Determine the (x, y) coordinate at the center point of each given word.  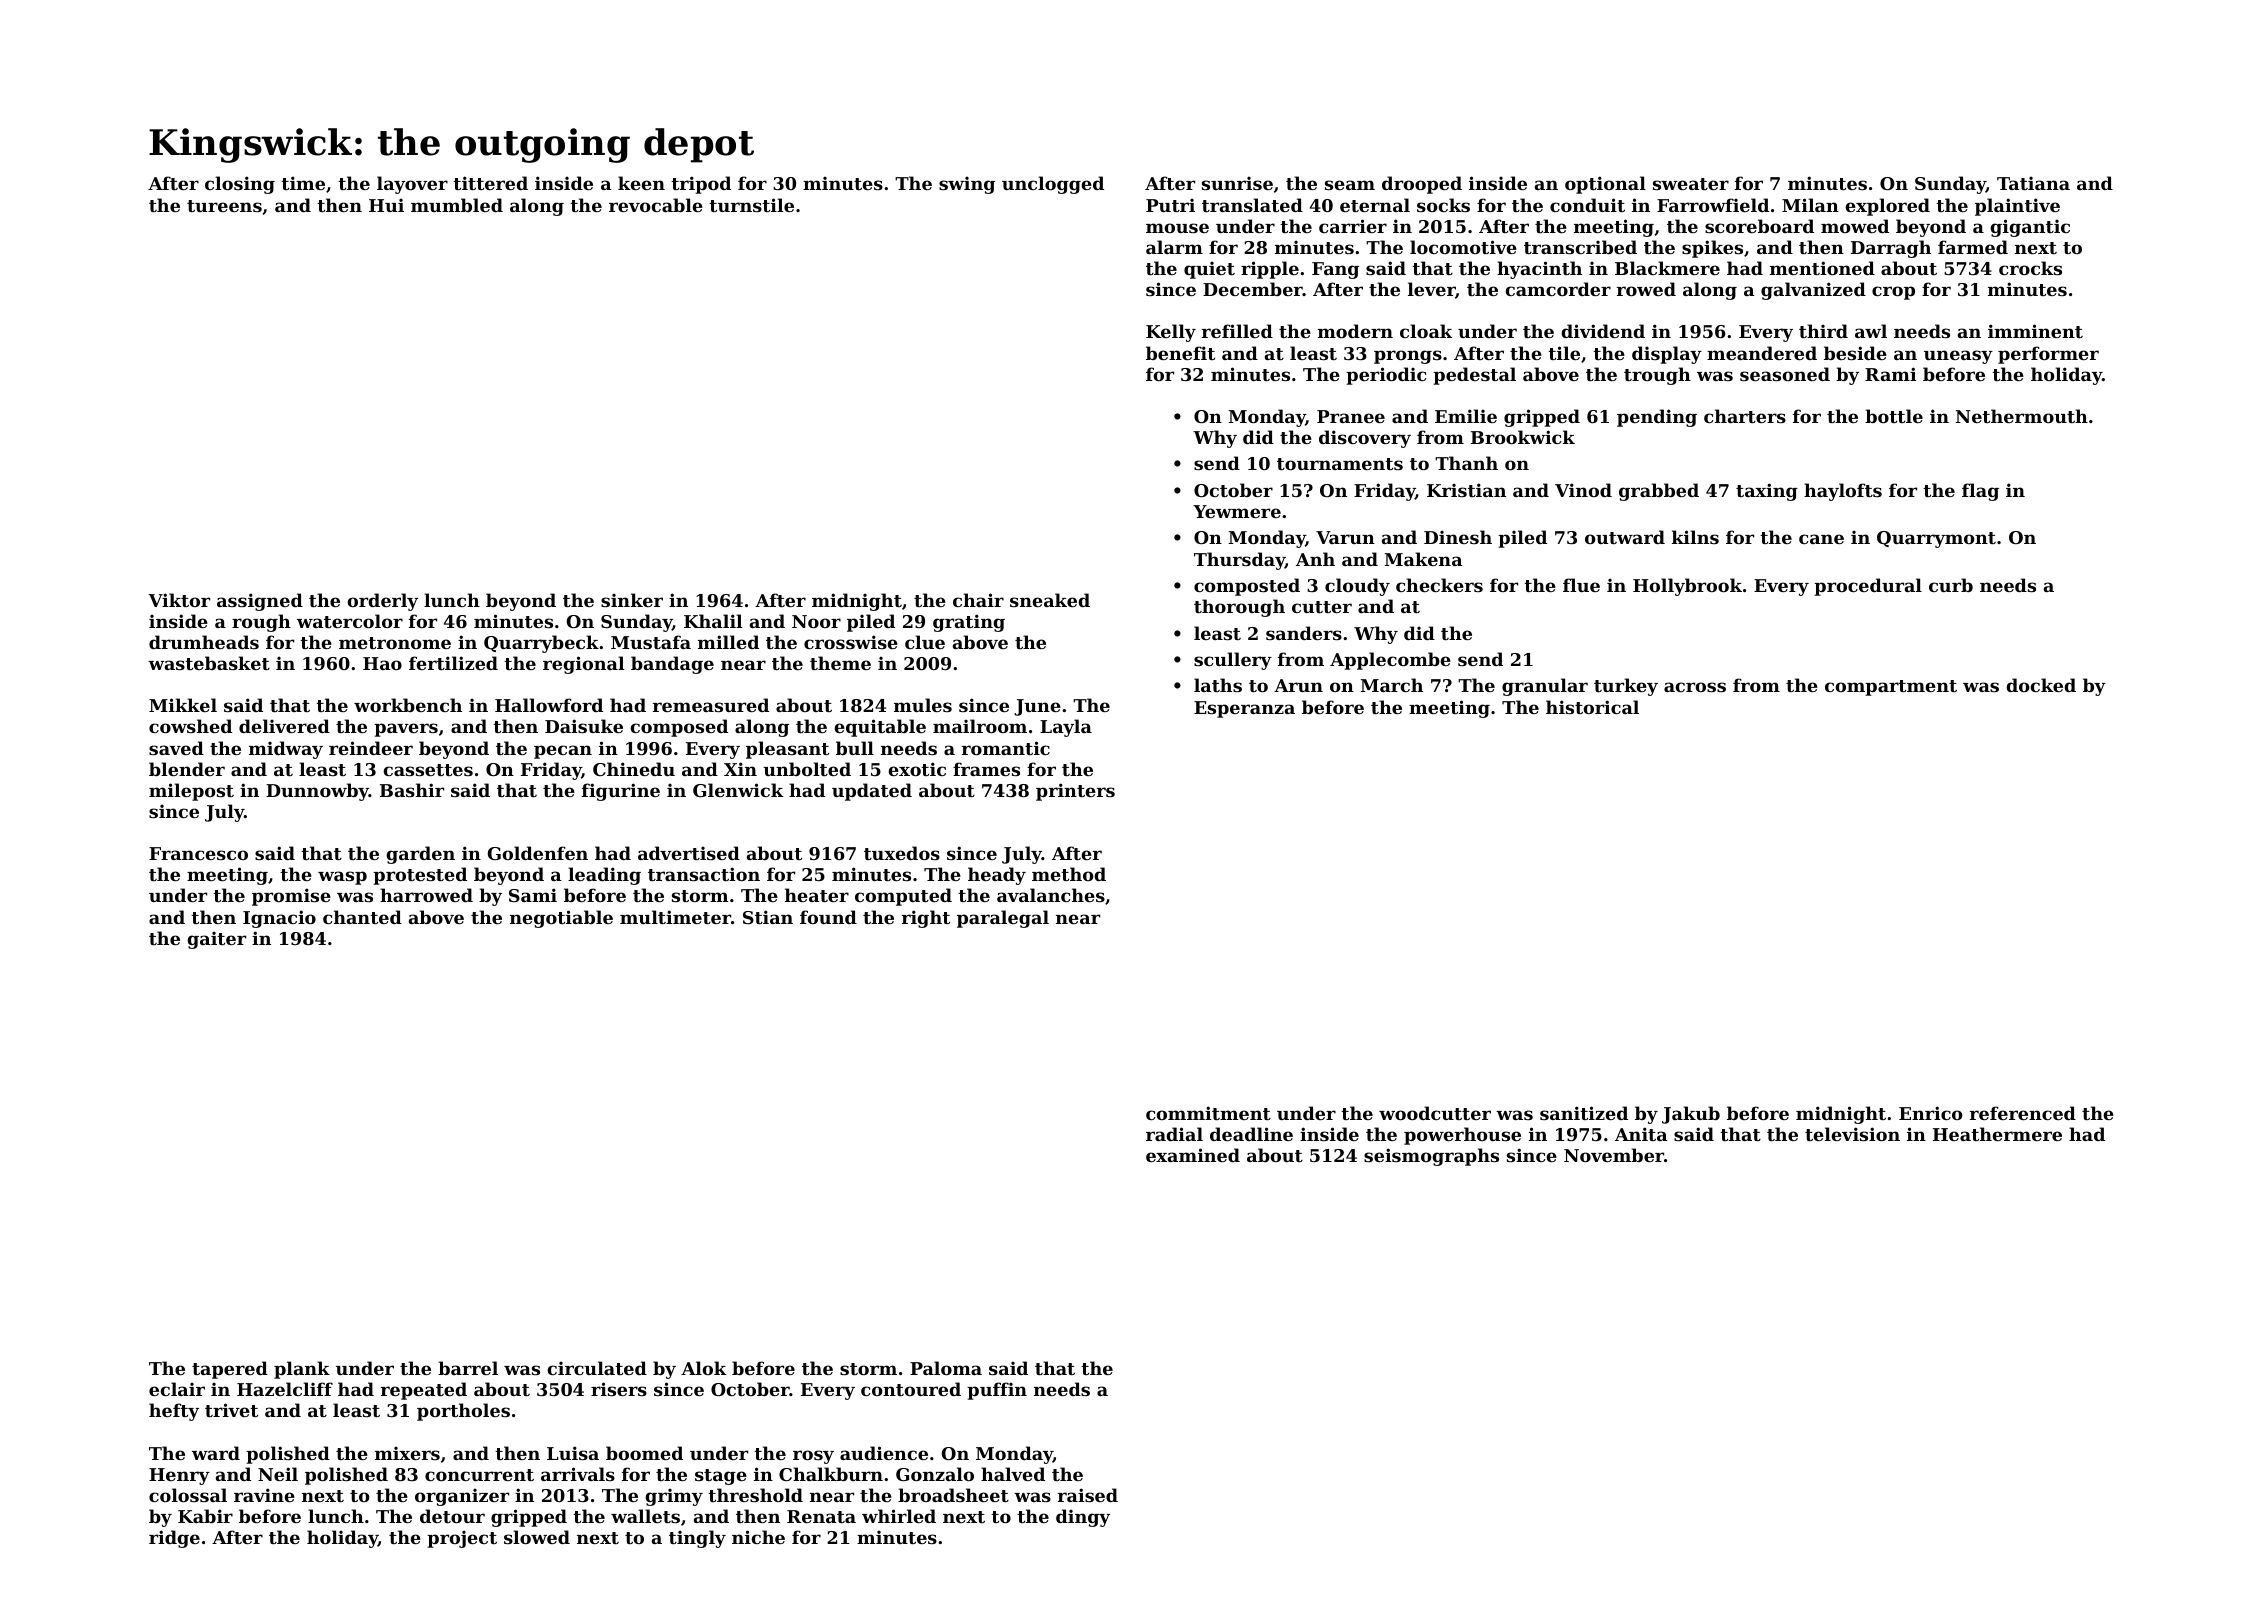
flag (1980, 492)
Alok (704, 1368)
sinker (632, 600)
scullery (1233, 661)
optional (1605, 185)
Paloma (946, 1368)
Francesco (198, 853)
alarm (1174, 247)
